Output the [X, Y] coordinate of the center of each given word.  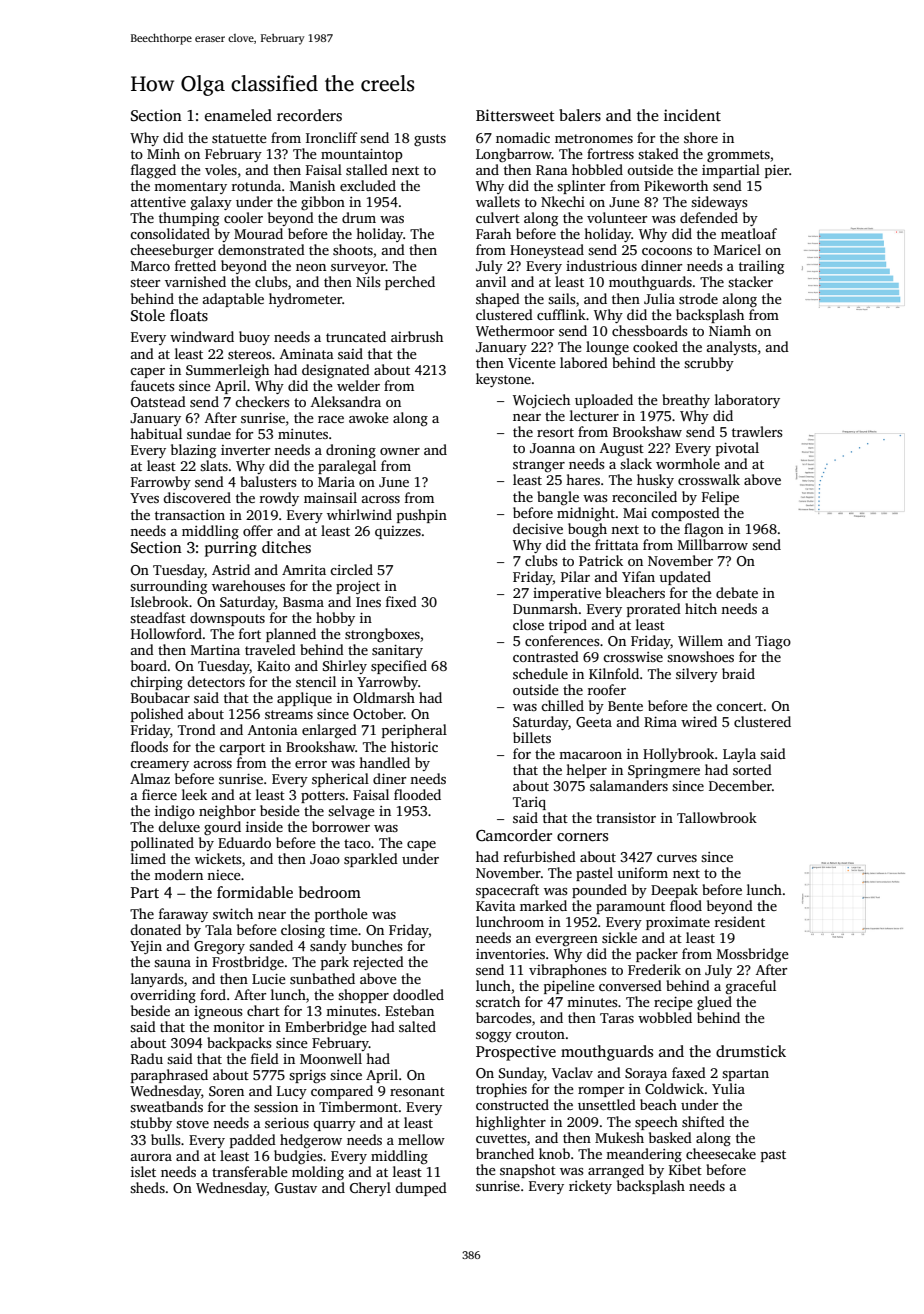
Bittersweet [515, 115]
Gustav [296, 1188]
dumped [421, 1189]
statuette [239, 138]
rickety [590, 1187]
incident [692, 115]
